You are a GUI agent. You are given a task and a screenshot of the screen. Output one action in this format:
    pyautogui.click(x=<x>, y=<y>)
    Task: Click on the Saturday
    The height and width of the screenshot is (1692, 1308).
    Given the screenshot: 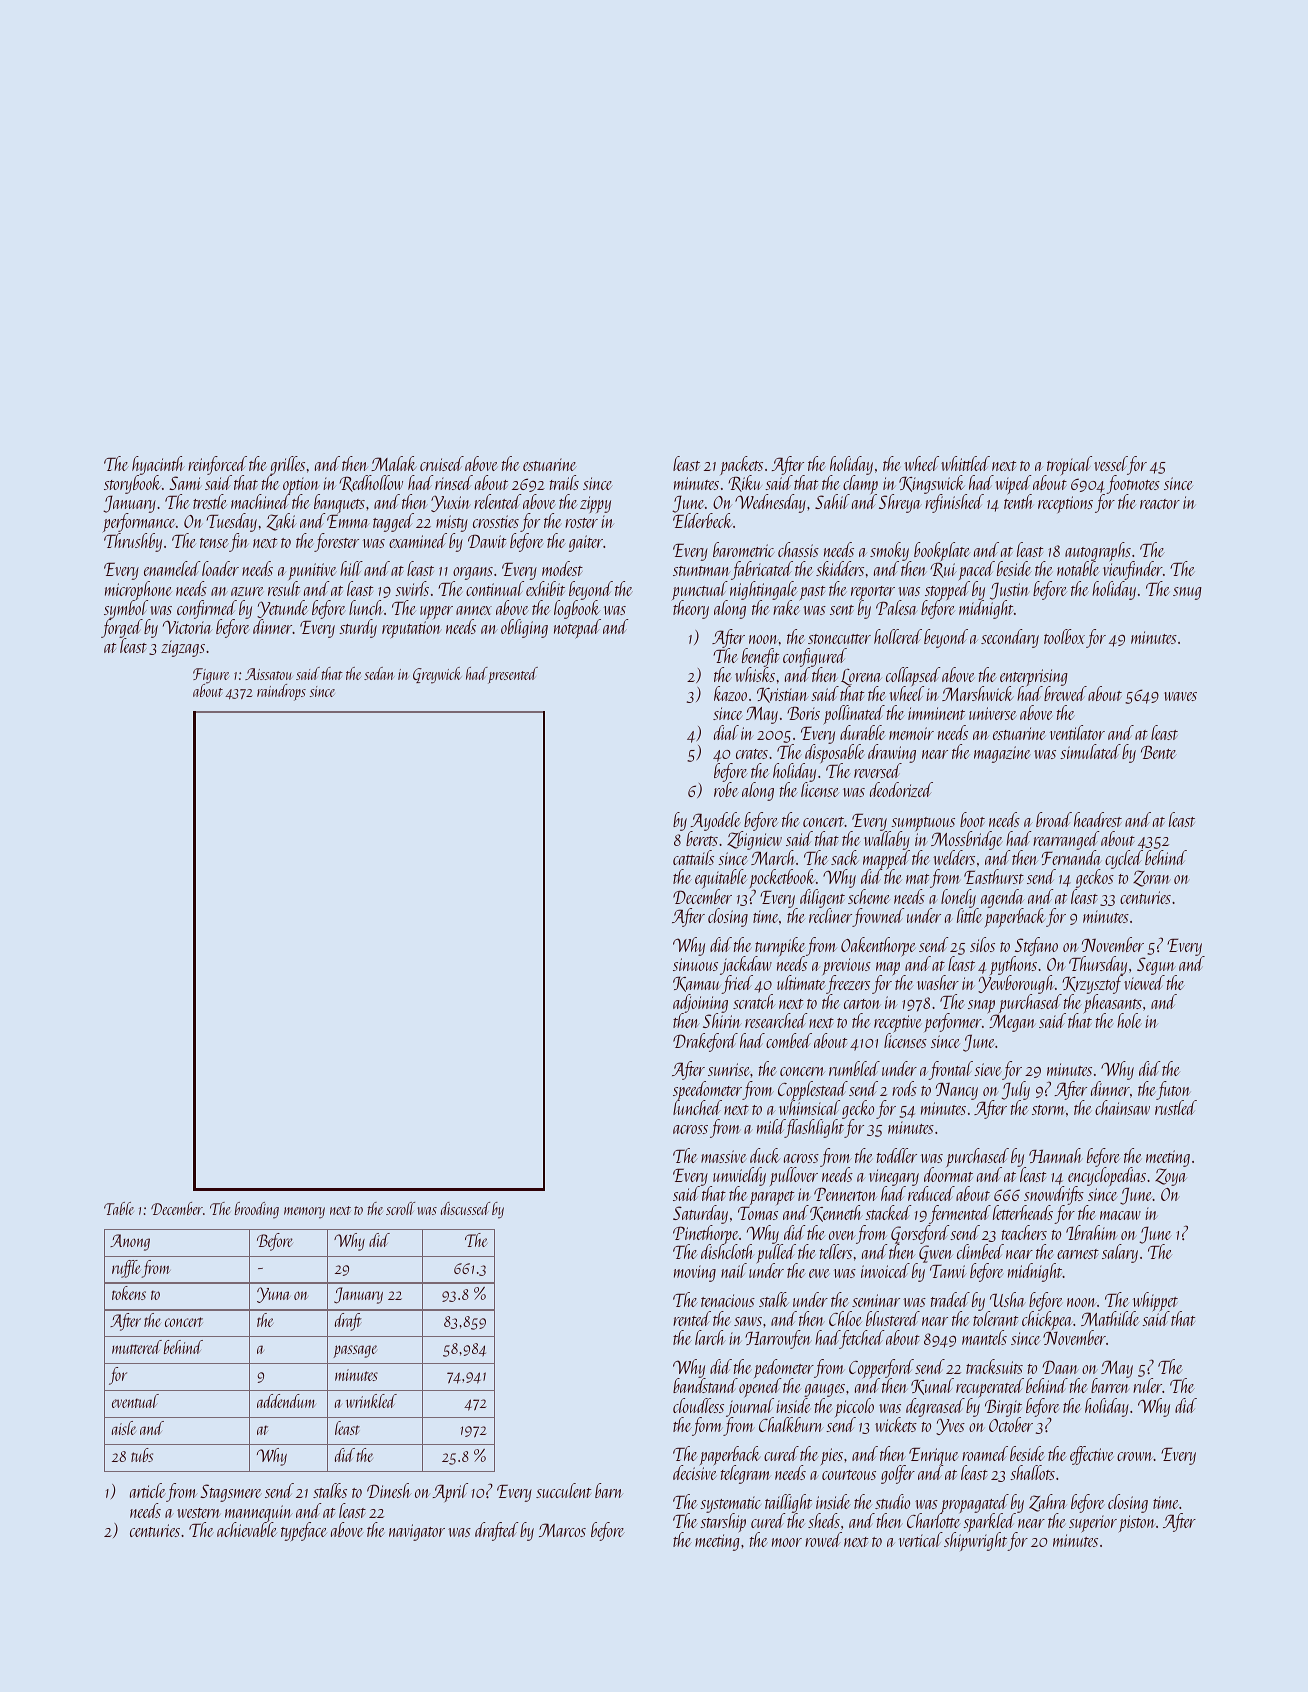 What is the action you would take?
    pyautogui.click(x=700, y=1214)
